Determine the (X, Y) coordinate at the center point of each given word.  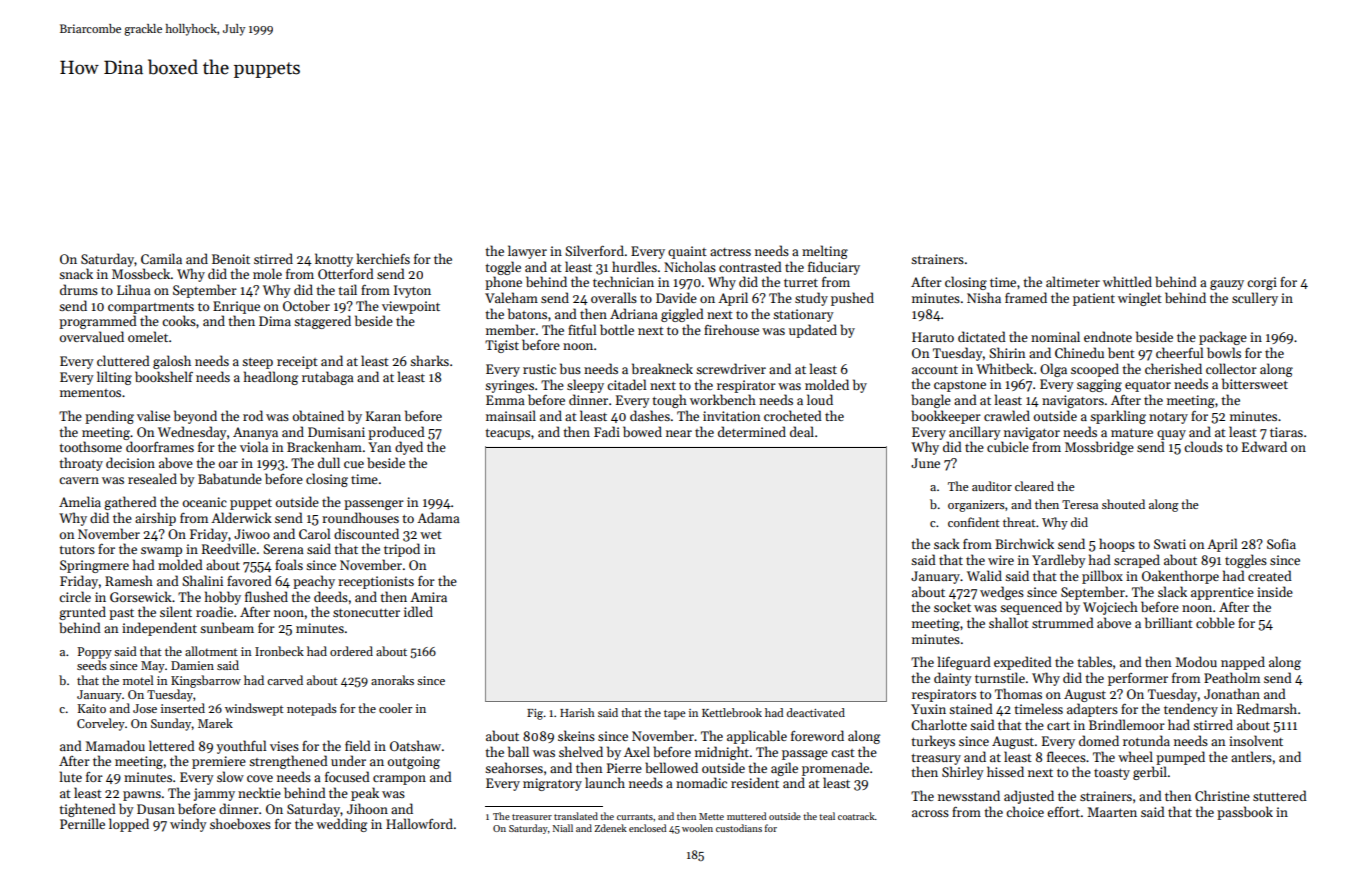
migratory (552, 784)
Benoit (231, 259)
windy (188, 825)
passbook (1245, 813)
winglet (1140, 299)
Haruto (933, 337)
